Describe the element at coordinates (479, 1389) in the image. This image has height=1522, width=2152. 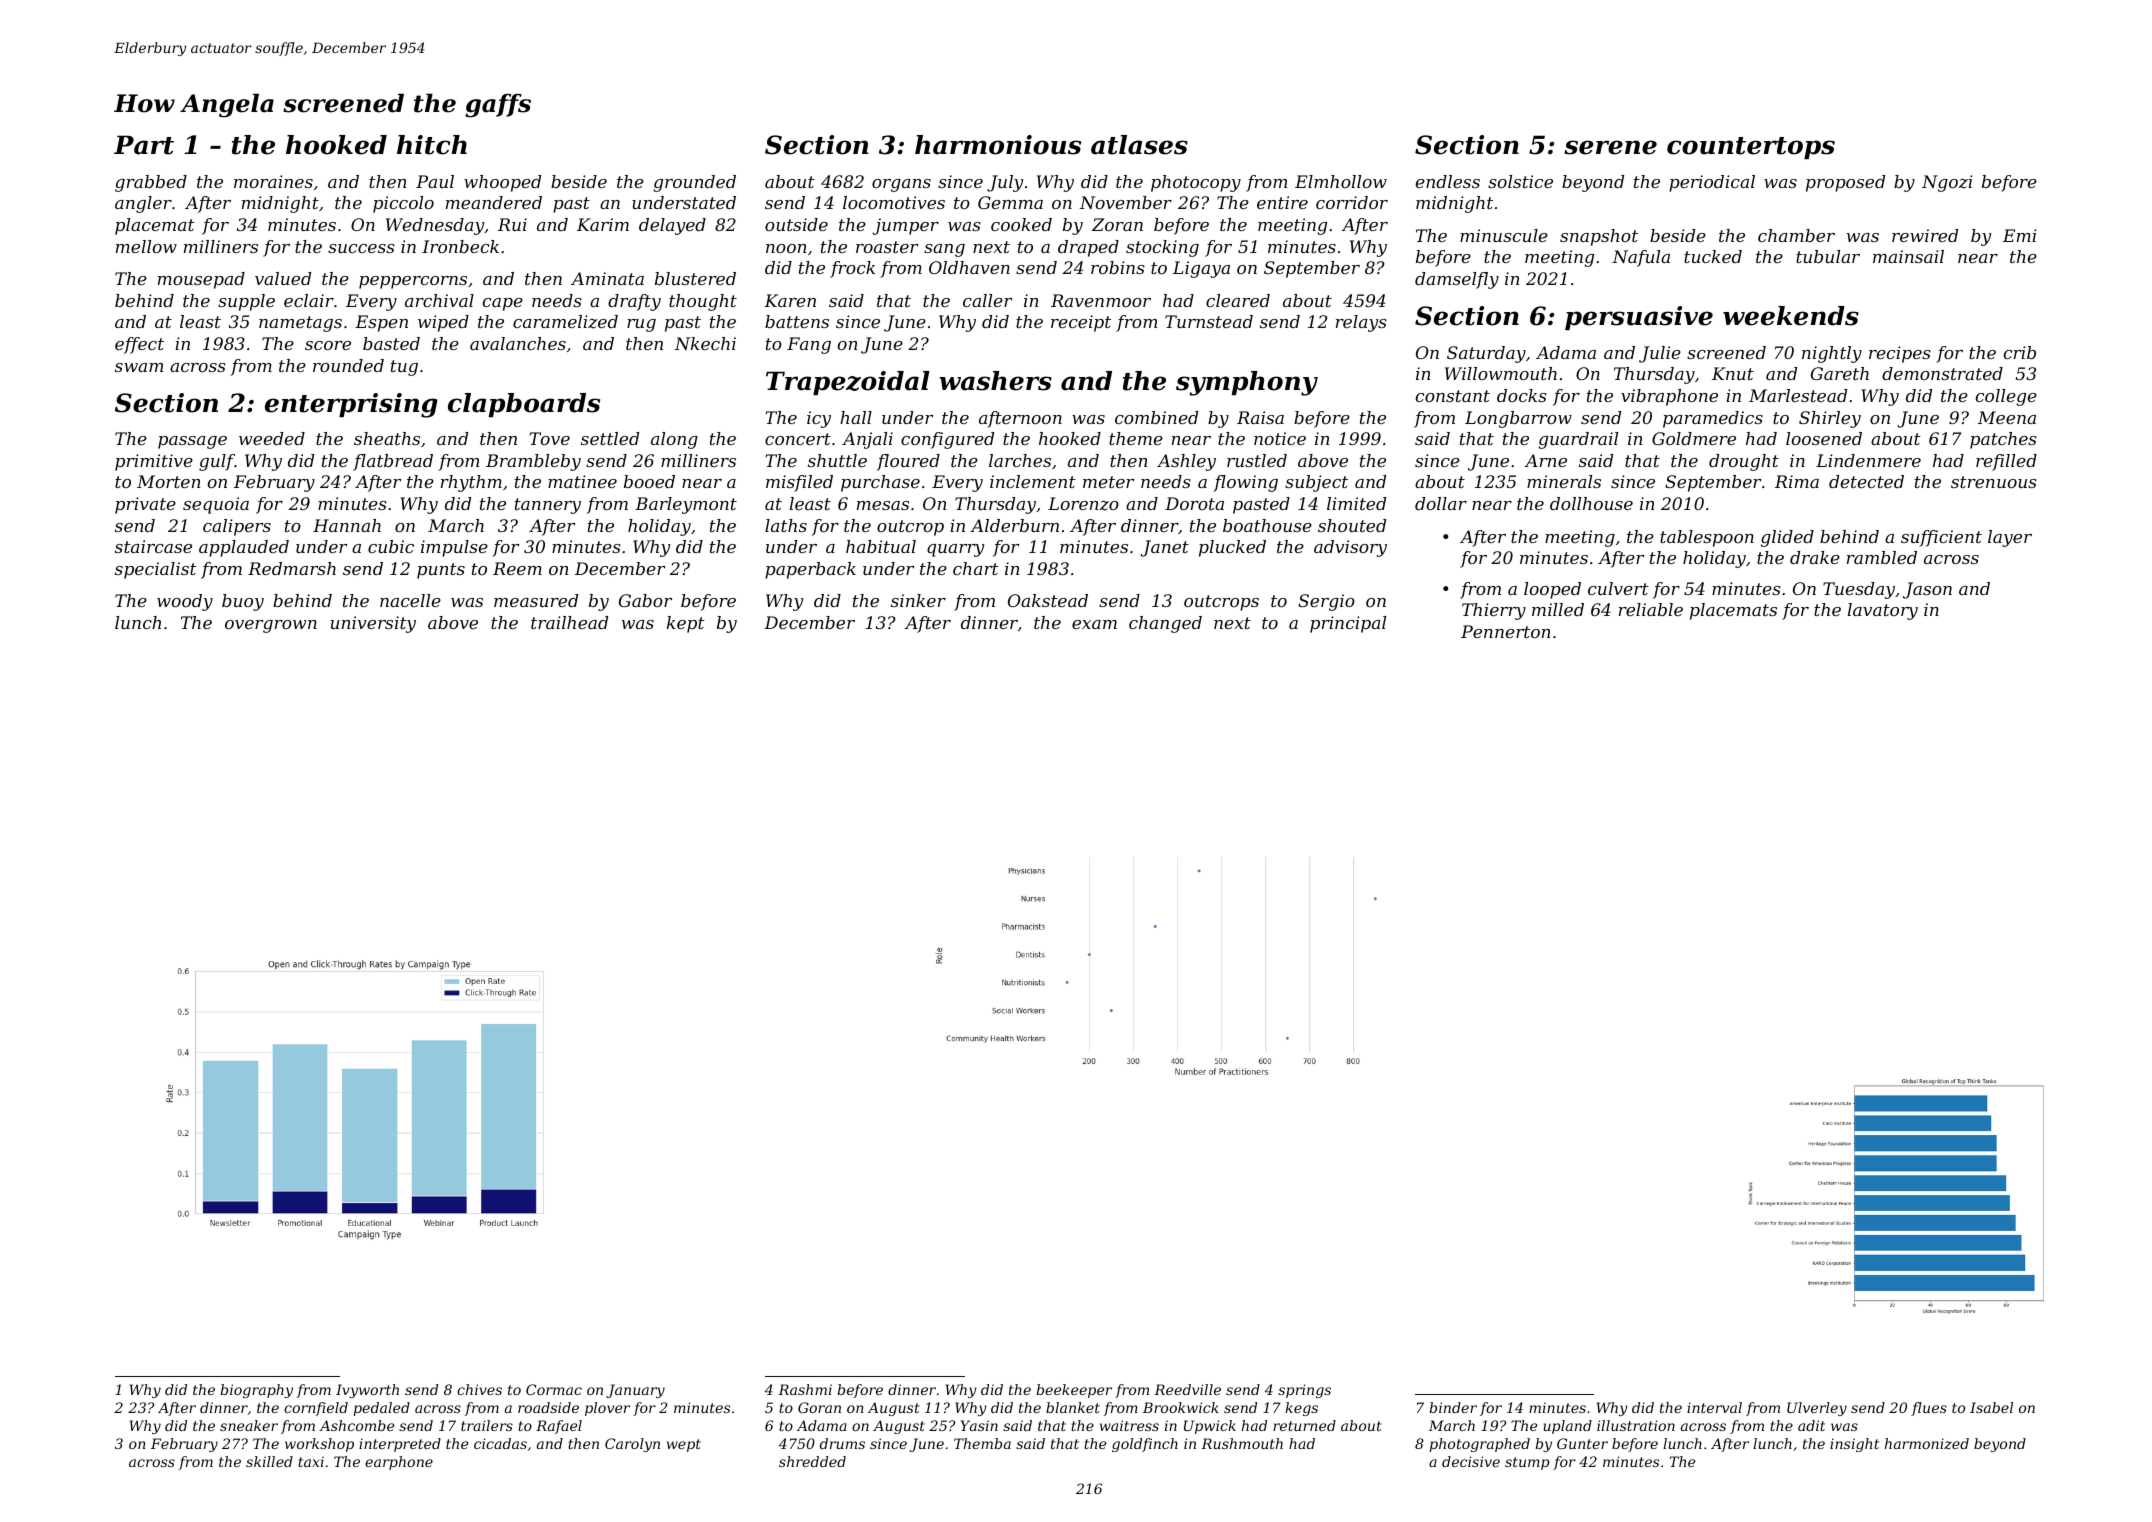
I see `chives` at that location.
